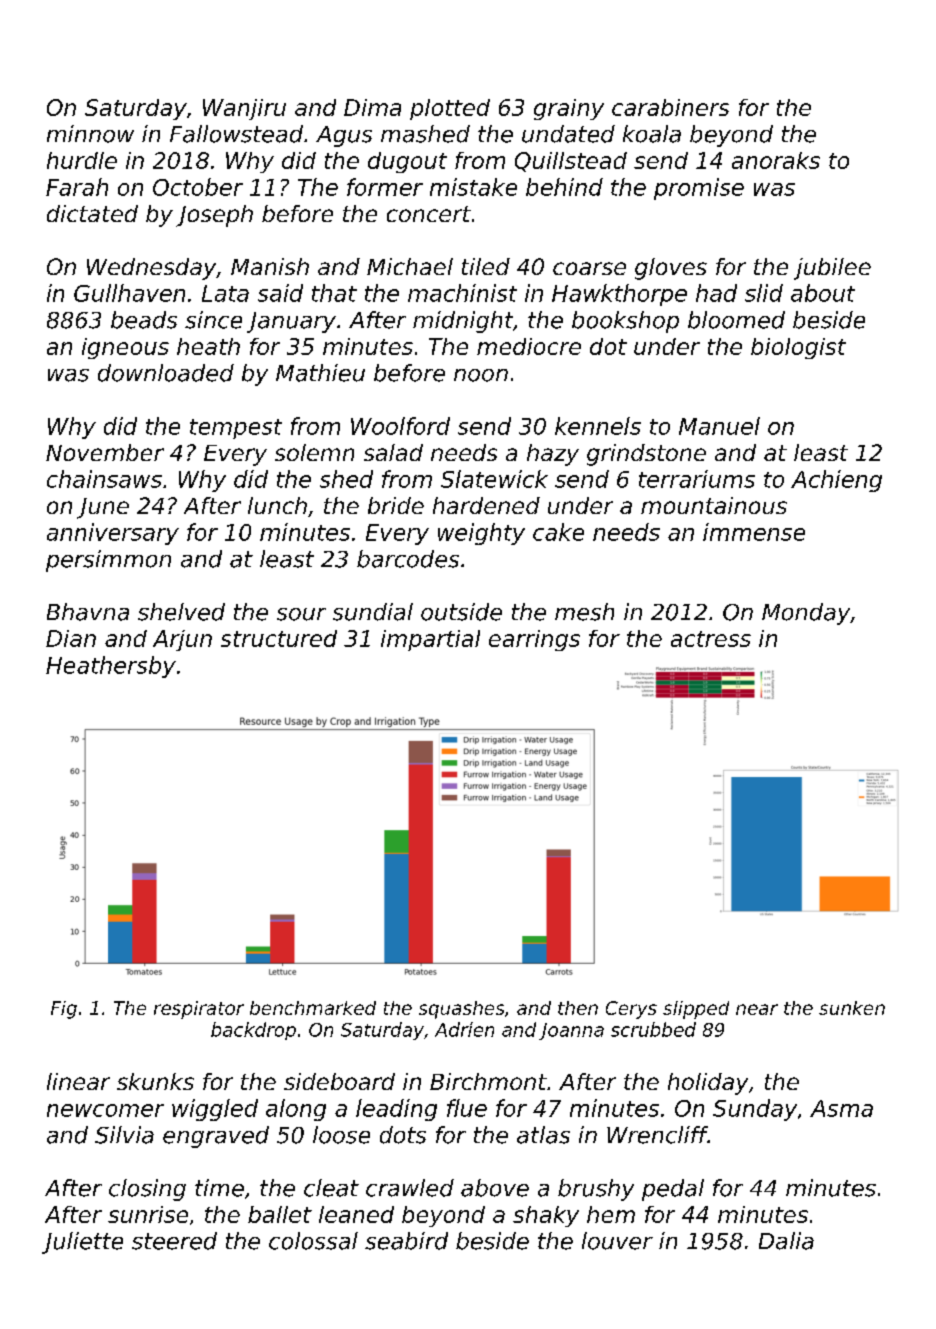 Image resolution: width=936 pixels, height=1329 pixels. Describe the element at coordinates (564, 187) in the page. I see `behind` at that location.
